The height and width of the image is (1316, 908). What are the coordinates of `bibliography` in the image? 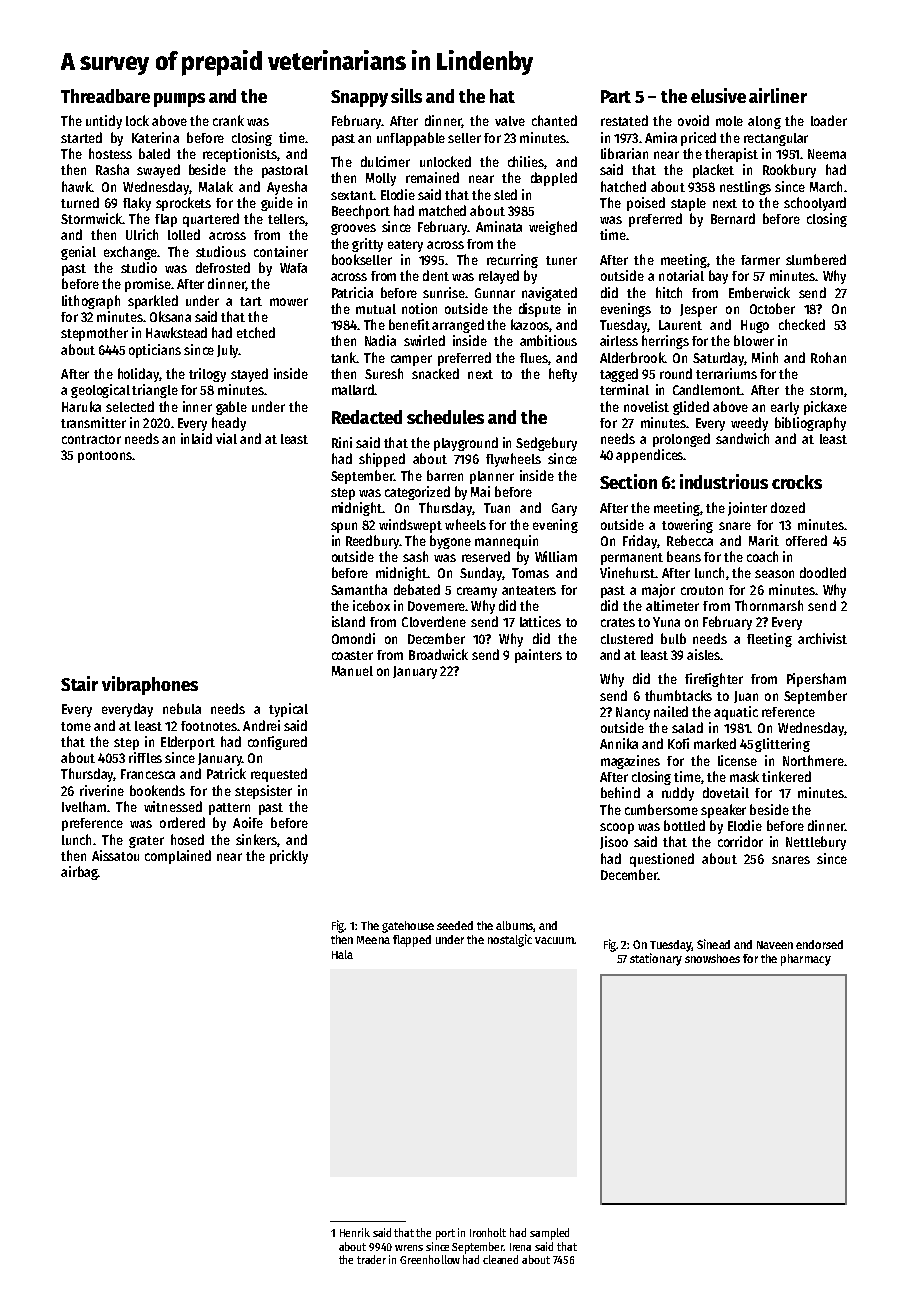 It's located at (810, 424).
